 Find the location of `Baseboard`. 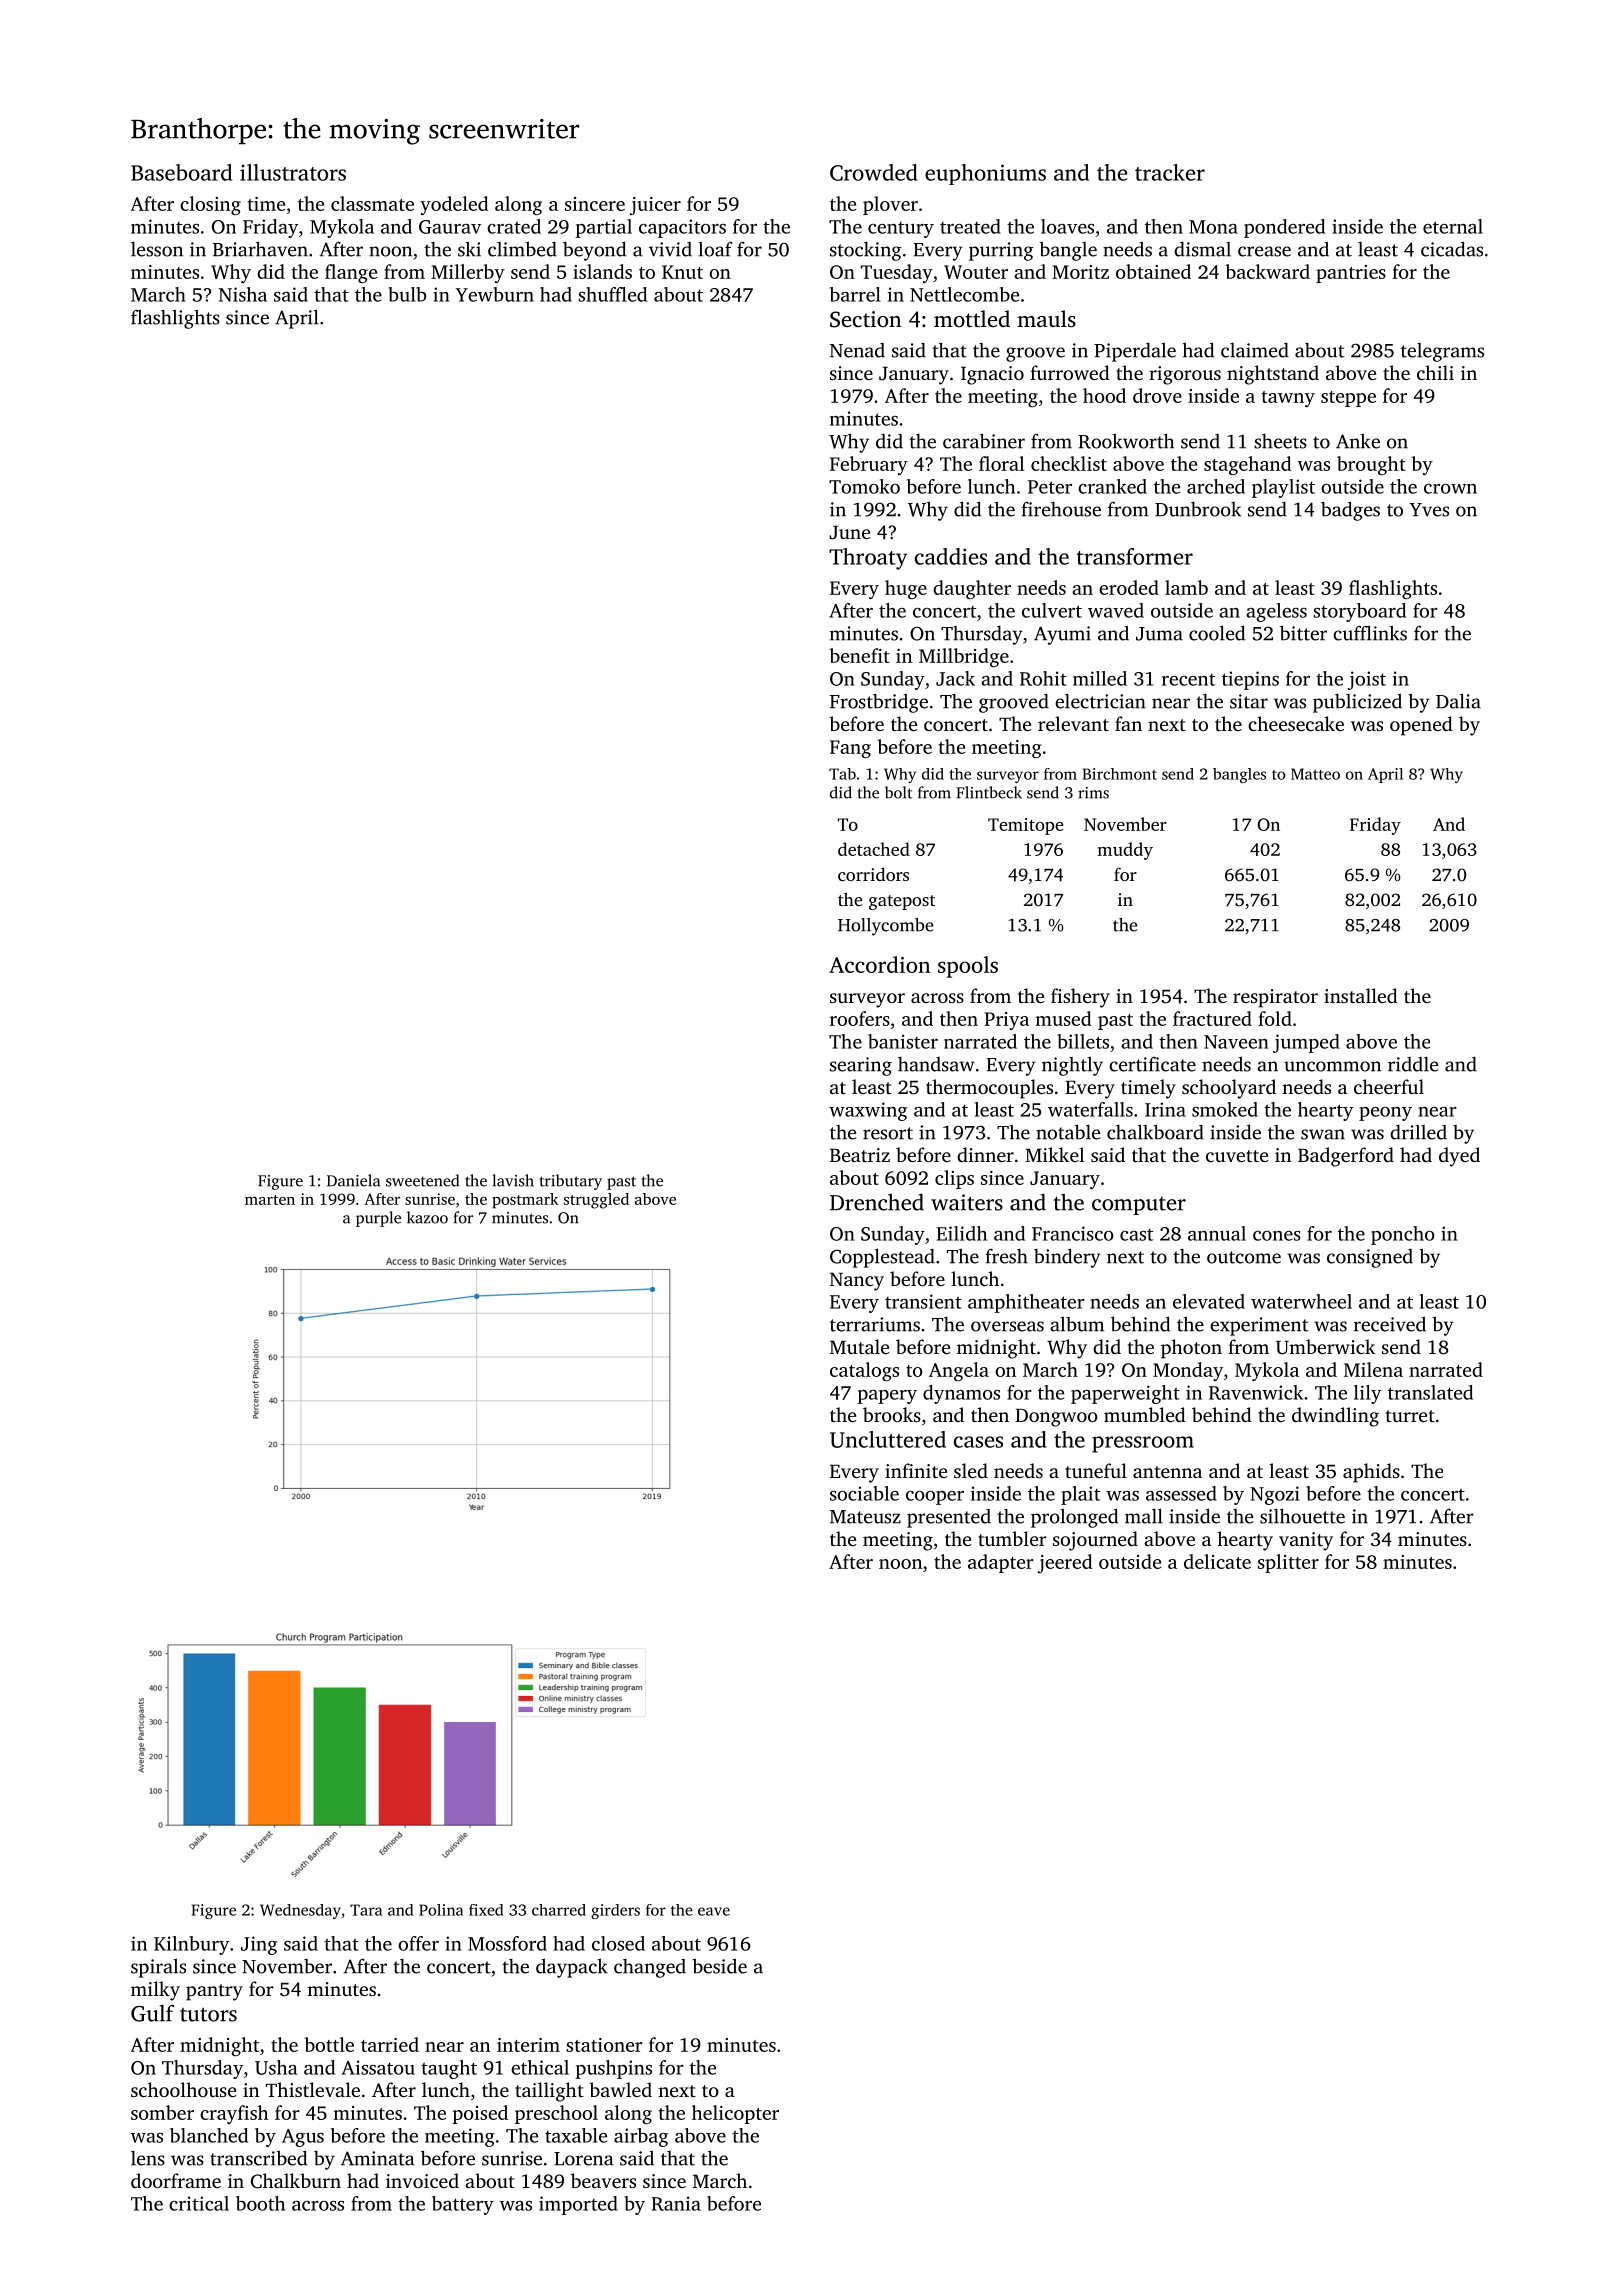

Baseboard is located at coordinates (181, 172).
